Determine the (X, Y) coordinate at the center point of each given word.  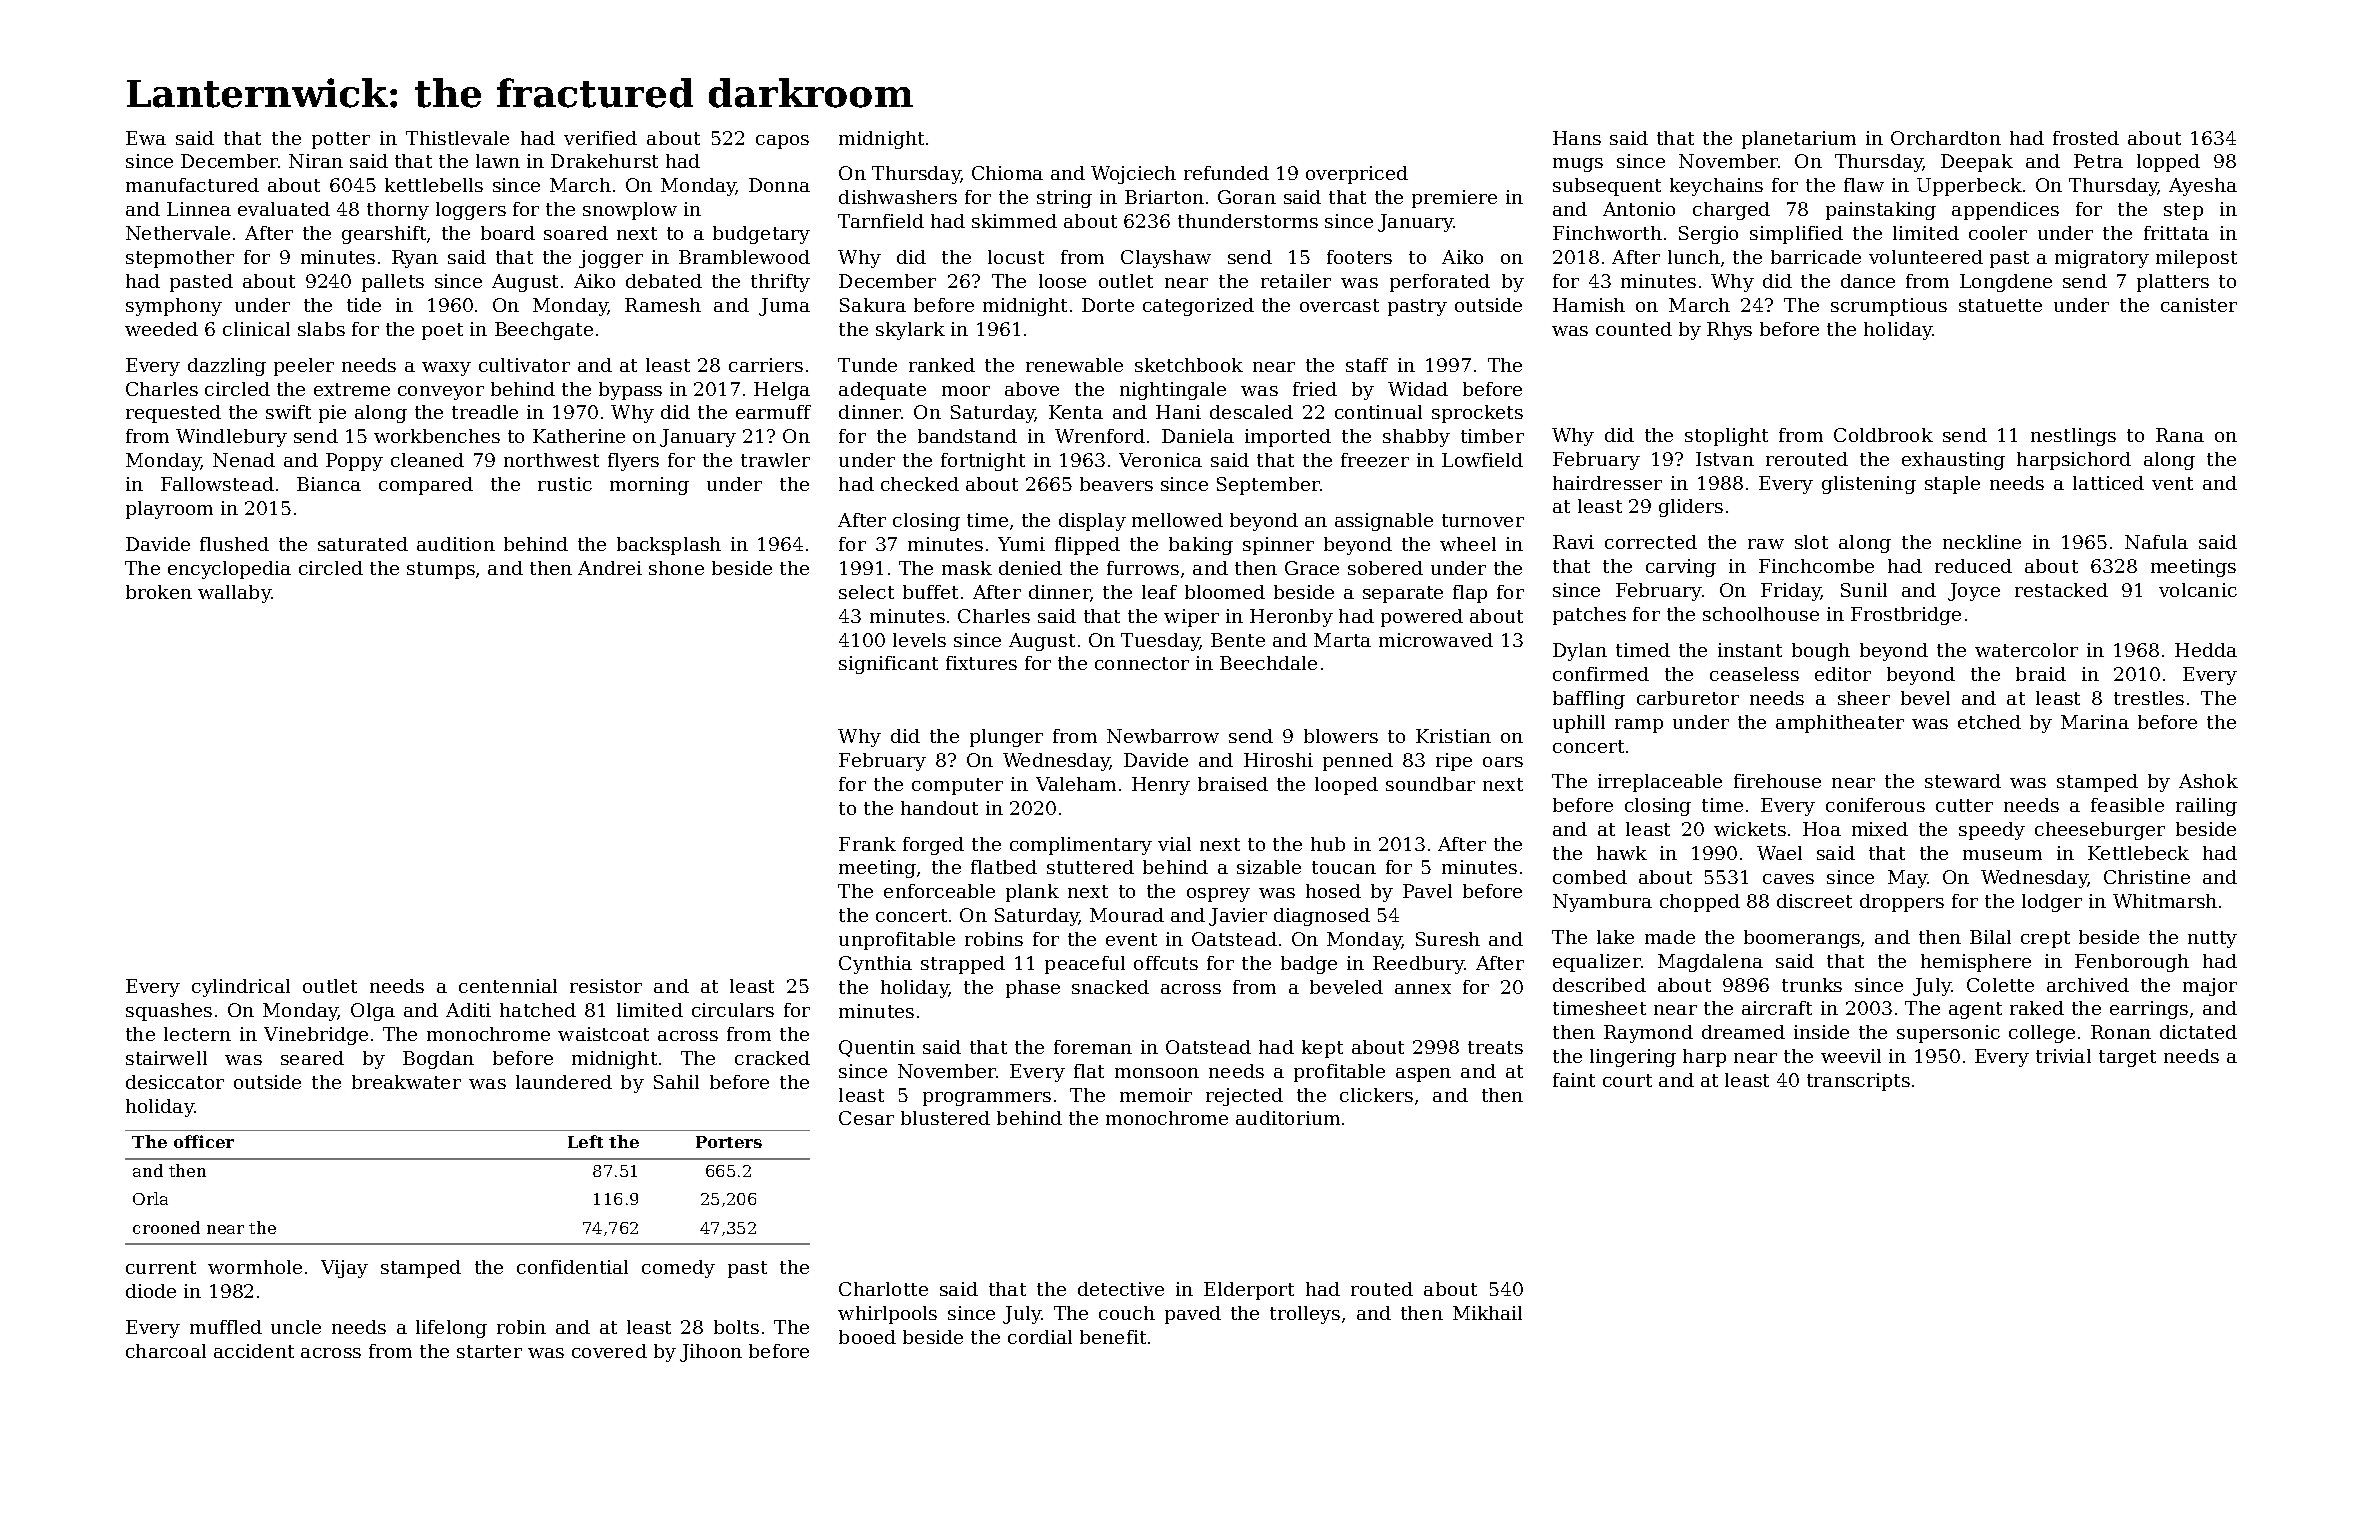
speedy (1992, 831)
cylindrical (241, 988)
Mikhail (1487, 1313)
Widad (1418, 389)
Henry (1161, 786)
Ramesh (663, 305)
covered (609, 1351)
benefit (1113, 1337)
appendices (2005, 211)
